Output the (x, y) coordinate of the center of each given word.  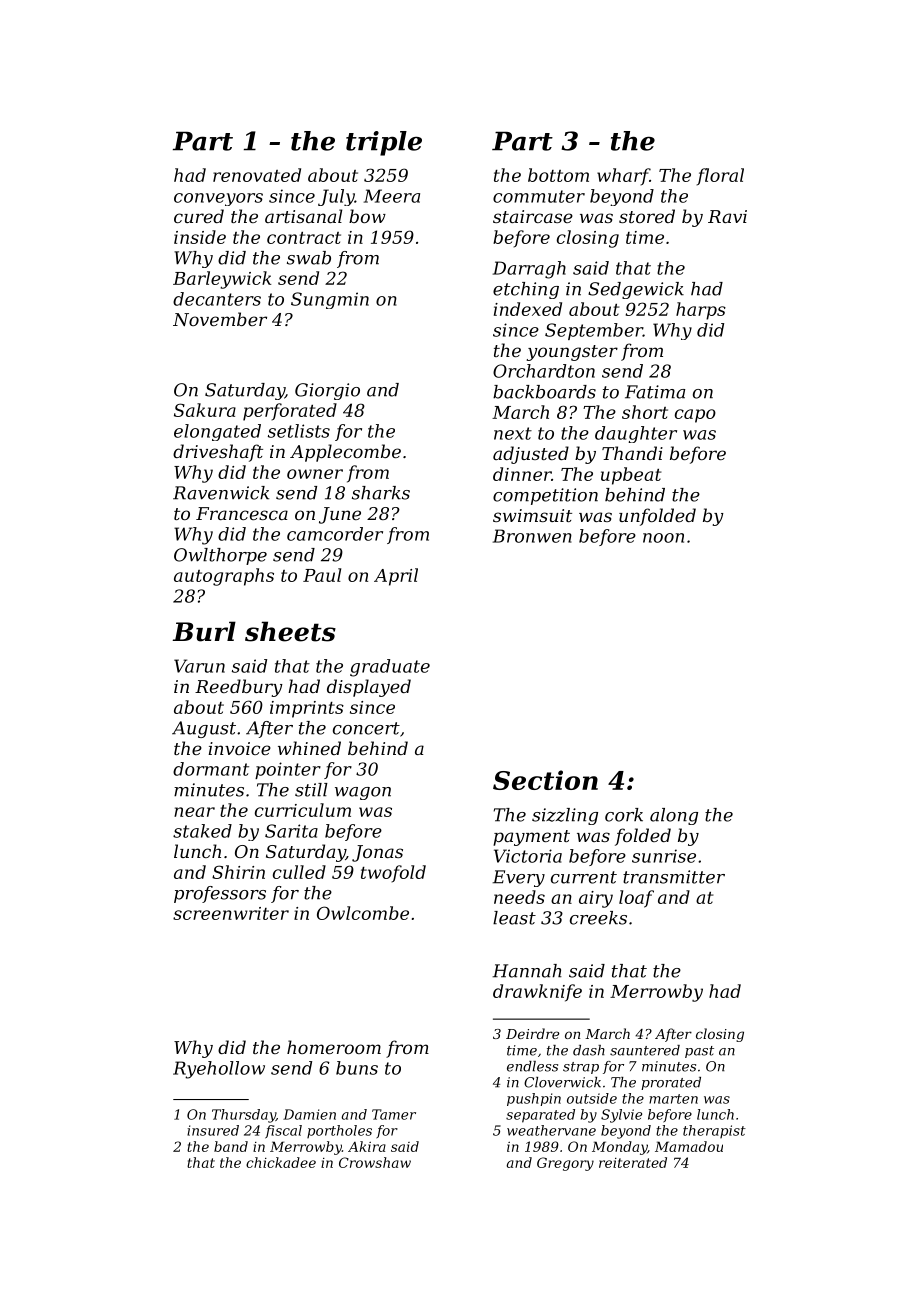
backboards (544, 392)
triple (384, 143)
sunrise (664, 856)
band (231, 1146)
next (513, 433)
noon (663, 538)
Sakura (205, 410)
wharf (623, 177)
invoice (239, 748)
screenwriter (231, 913)
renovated (257, 175)
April (396, 577)
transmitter (674, 877)
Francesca (242, 513)
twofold (393, 874)
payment (531, 838)
